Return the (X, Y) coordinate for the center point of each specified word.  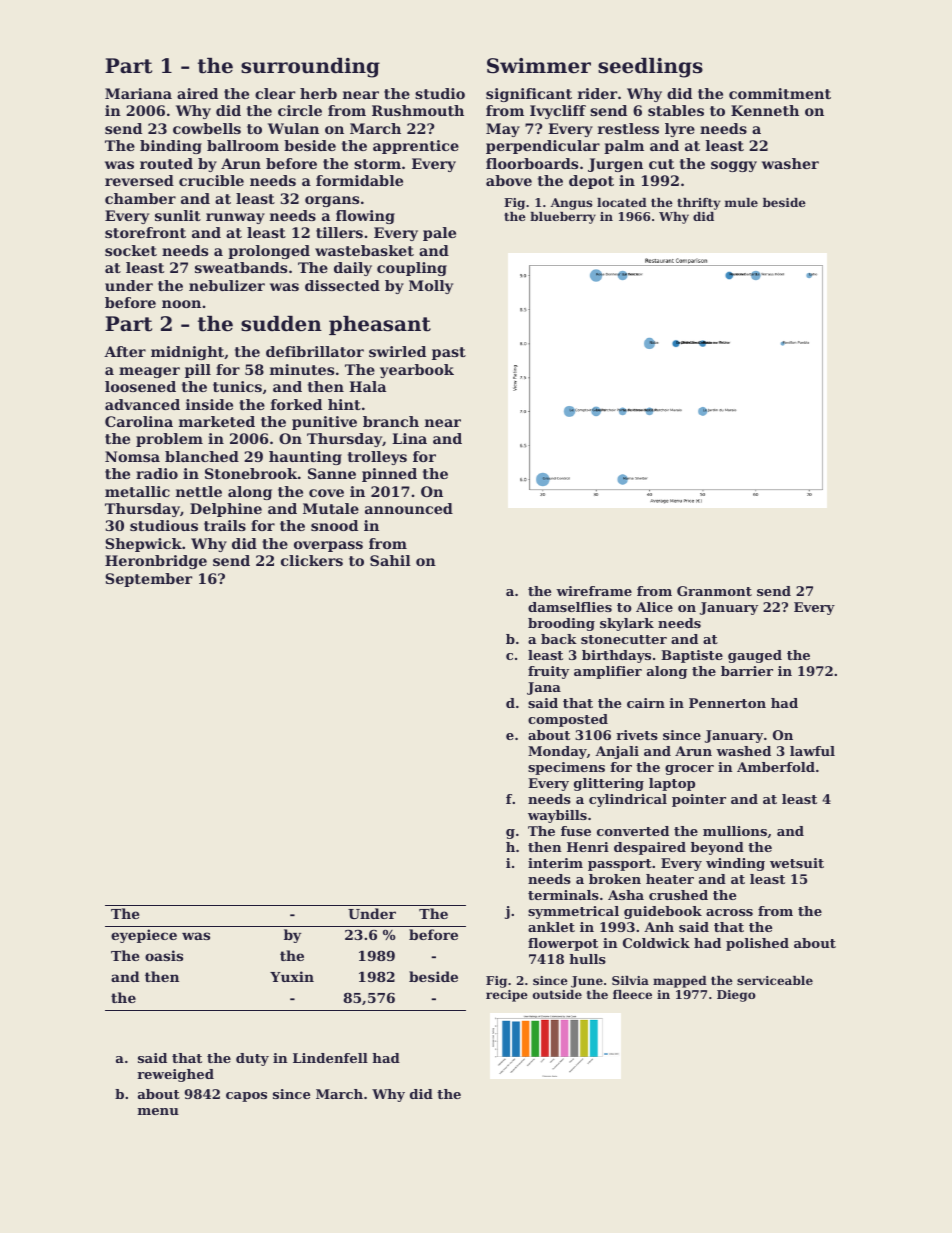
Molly (431, 287)
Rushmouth (418, 110)
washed (743, 751)
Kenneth (765, 110)
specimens (566, 768)
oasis (164, 955)
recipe (507, 996)
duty (252, 1059)
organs (332, 201)
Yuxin (292, 976)
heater (670, 879)
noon (181, 304)
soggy (734, 166)
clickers (312, 560)
